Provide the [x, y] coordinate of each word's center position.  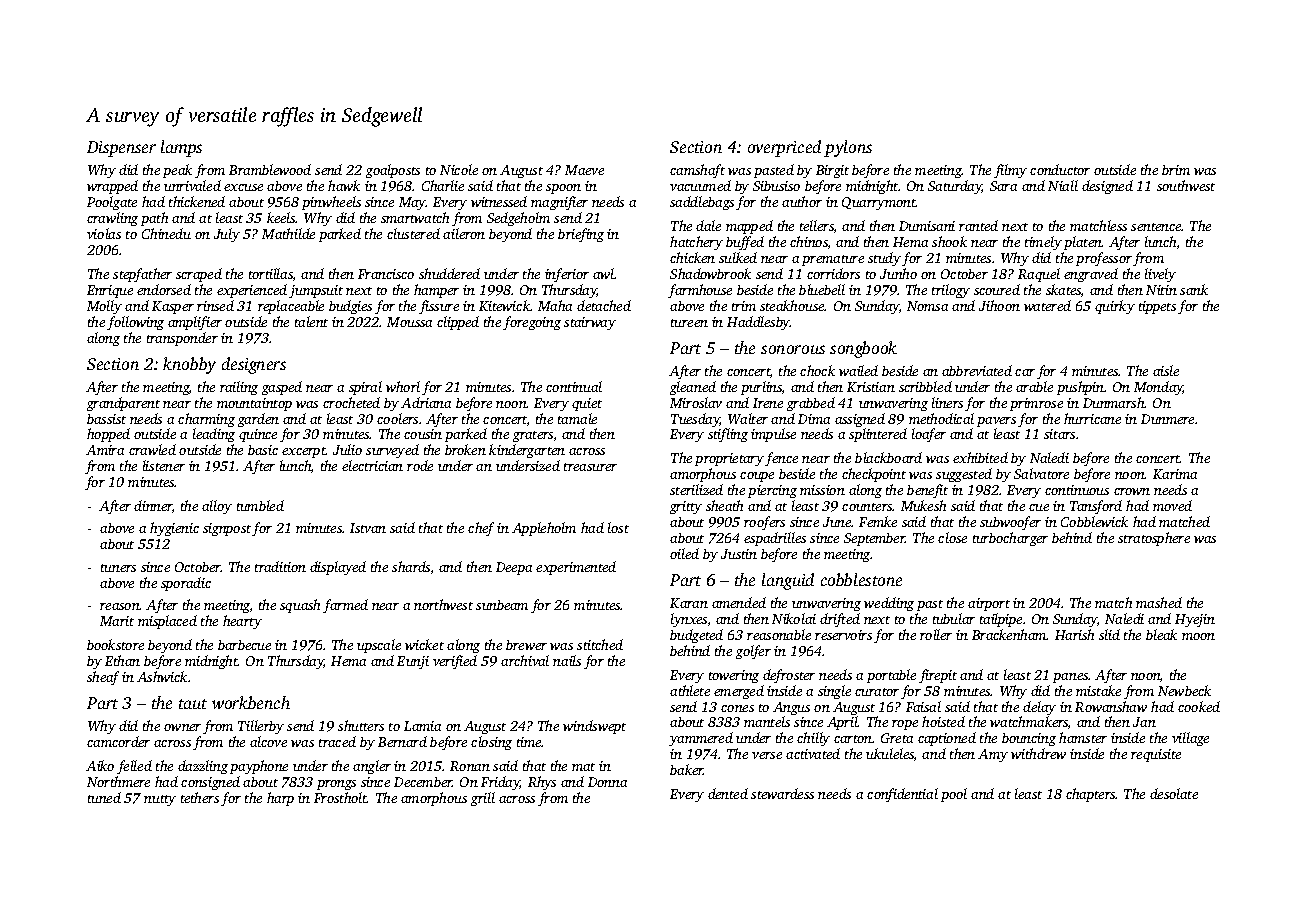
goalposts [393, 171]
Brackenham [1009, 634]
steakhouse [792, 305]
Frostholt [340, 797]
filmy [1010, 171]
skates [1063, 289]
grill [483, 799]
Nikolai [794, 618]
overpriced [784, 148]
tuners [118, 568]
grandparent [123, 404]
